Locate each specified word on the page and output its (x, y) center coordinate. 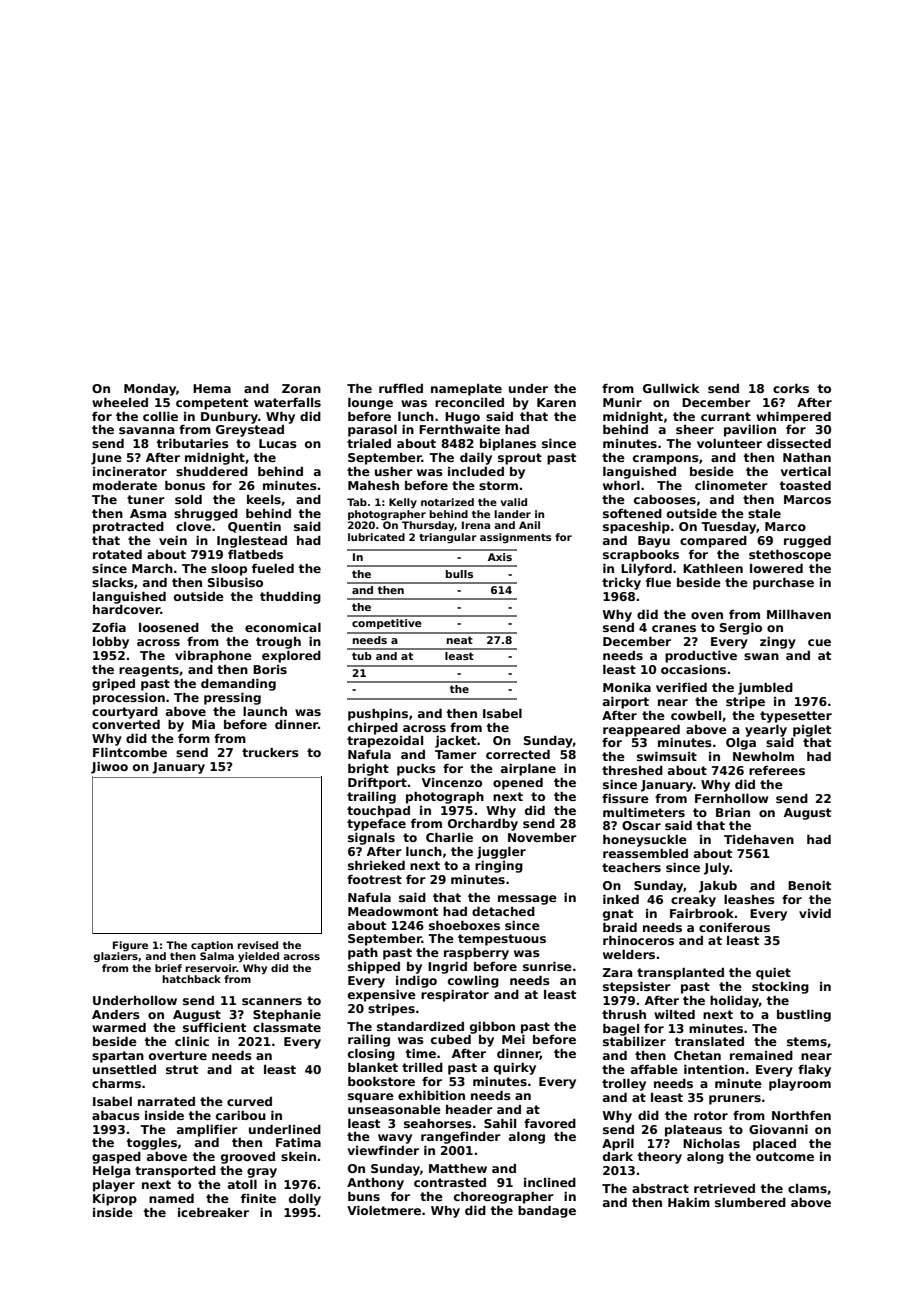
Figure (130, 946)
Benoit (809, 885)
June (106, 459)
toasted (805, 485)
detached (503, 911)
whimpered (793, 418)
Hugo (462, 418)
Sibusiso (235, 582)
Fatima (298, 1142)
